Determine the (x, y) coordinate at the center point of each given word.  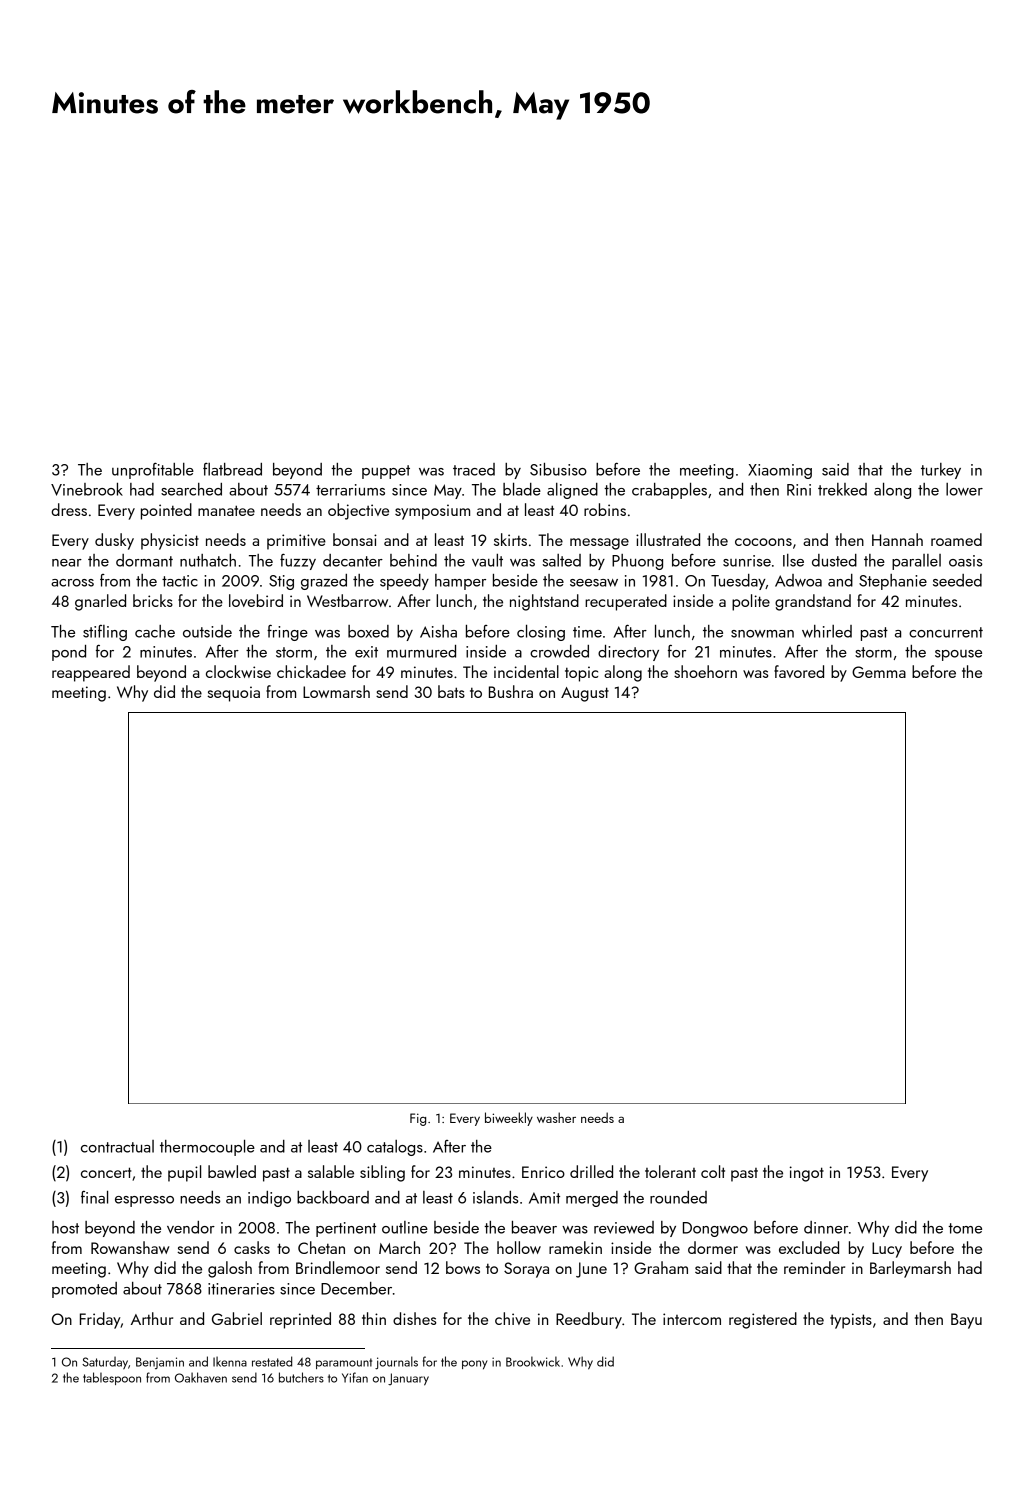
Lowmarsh (336, 691)
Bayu (966, 1321)
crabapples (669, 490)
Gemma (879, 672)
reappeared (91, 673)
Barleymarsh (910, 1269)
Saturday (105, 1363)
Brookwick (533, 1361)
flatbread (232, 469)
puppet (386, 472)
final (94, 1197)
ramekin (575, 1247)
